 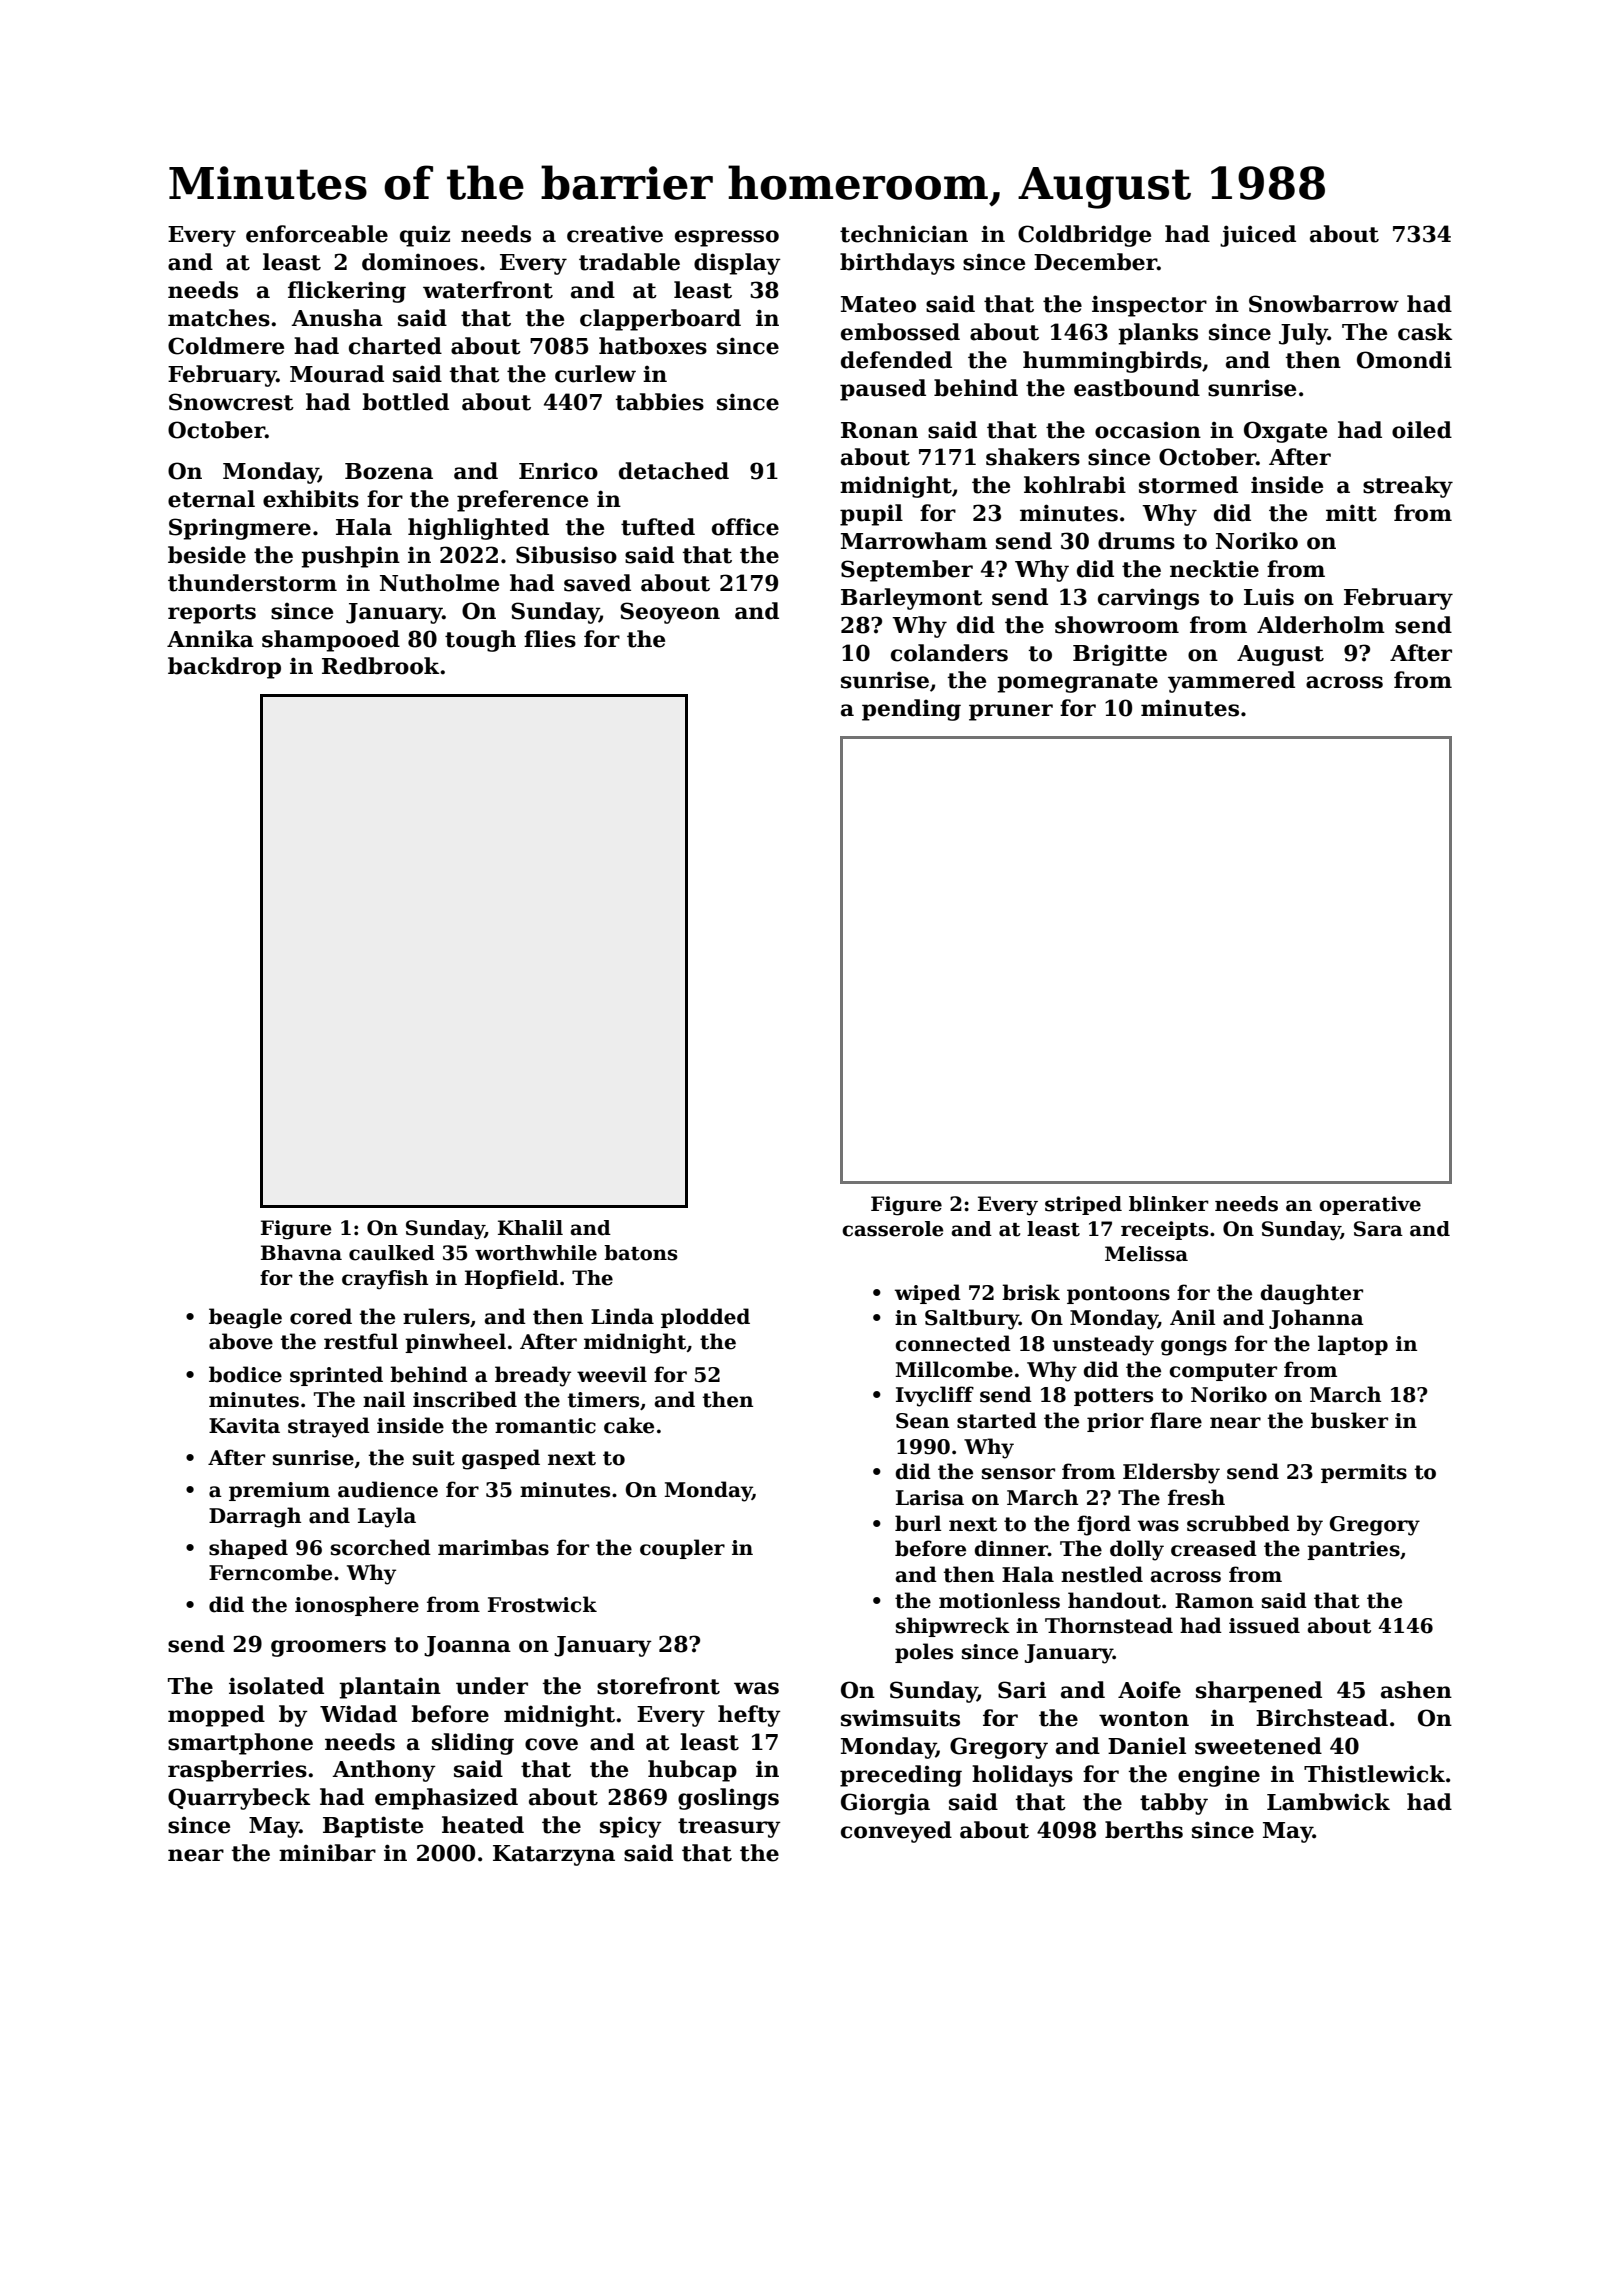 What do you see at coordinates (301, 1253) in the screenshot?
I see `Bhavna` at bounding box center [301, 1253].
